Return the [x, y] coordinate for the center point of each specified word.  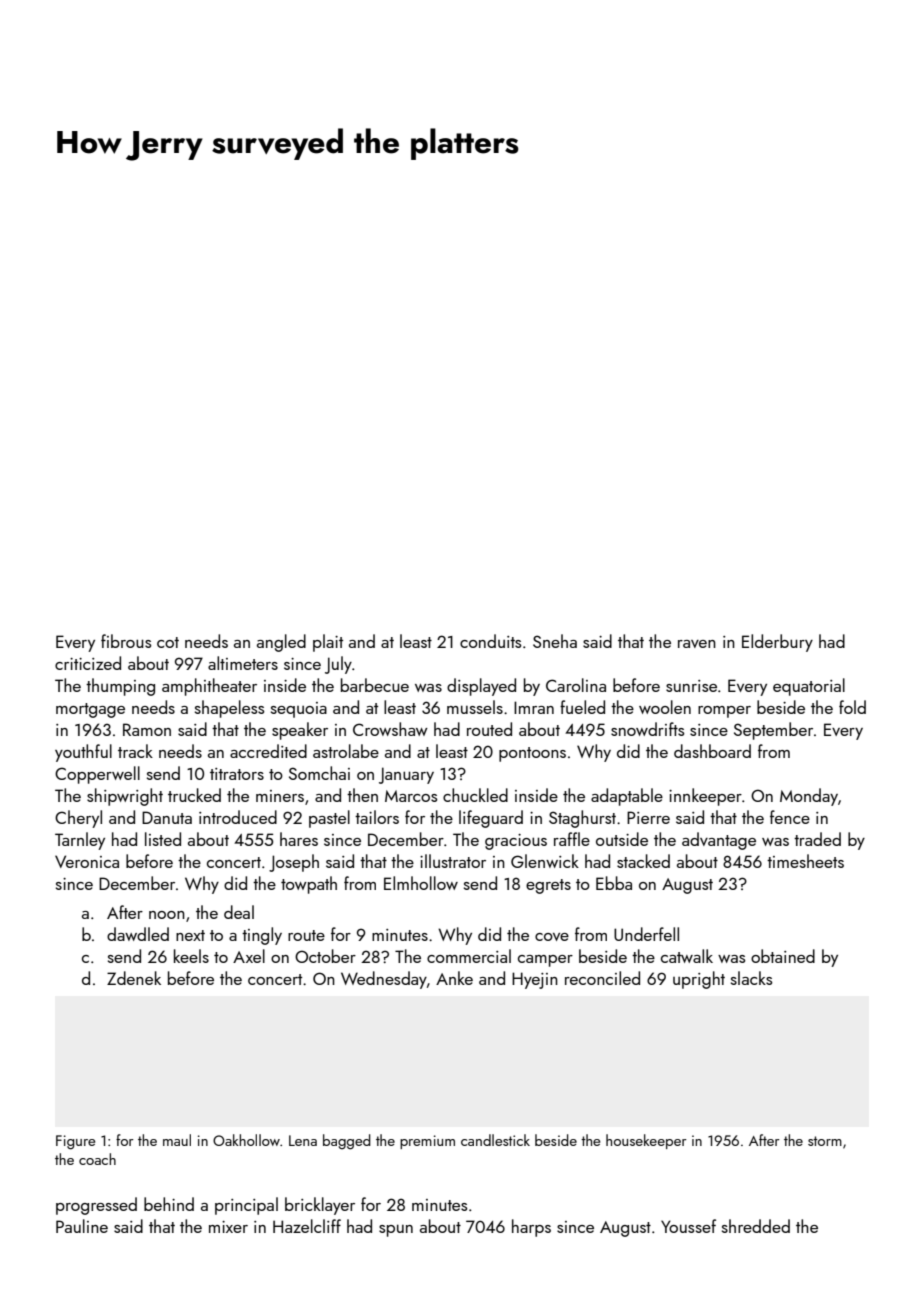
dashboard [712, 751]
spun [396, 1230]
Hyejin [535, 980]
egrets [548, 886]
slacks [751, 978]
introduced [238, 817]
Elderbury [777, 643]
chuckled [475, 795]
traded [817, 839]
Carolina [576, 685]
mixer [228, 1227]
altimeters [243, 663]
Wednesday [384, 980]
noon [167, 915]
